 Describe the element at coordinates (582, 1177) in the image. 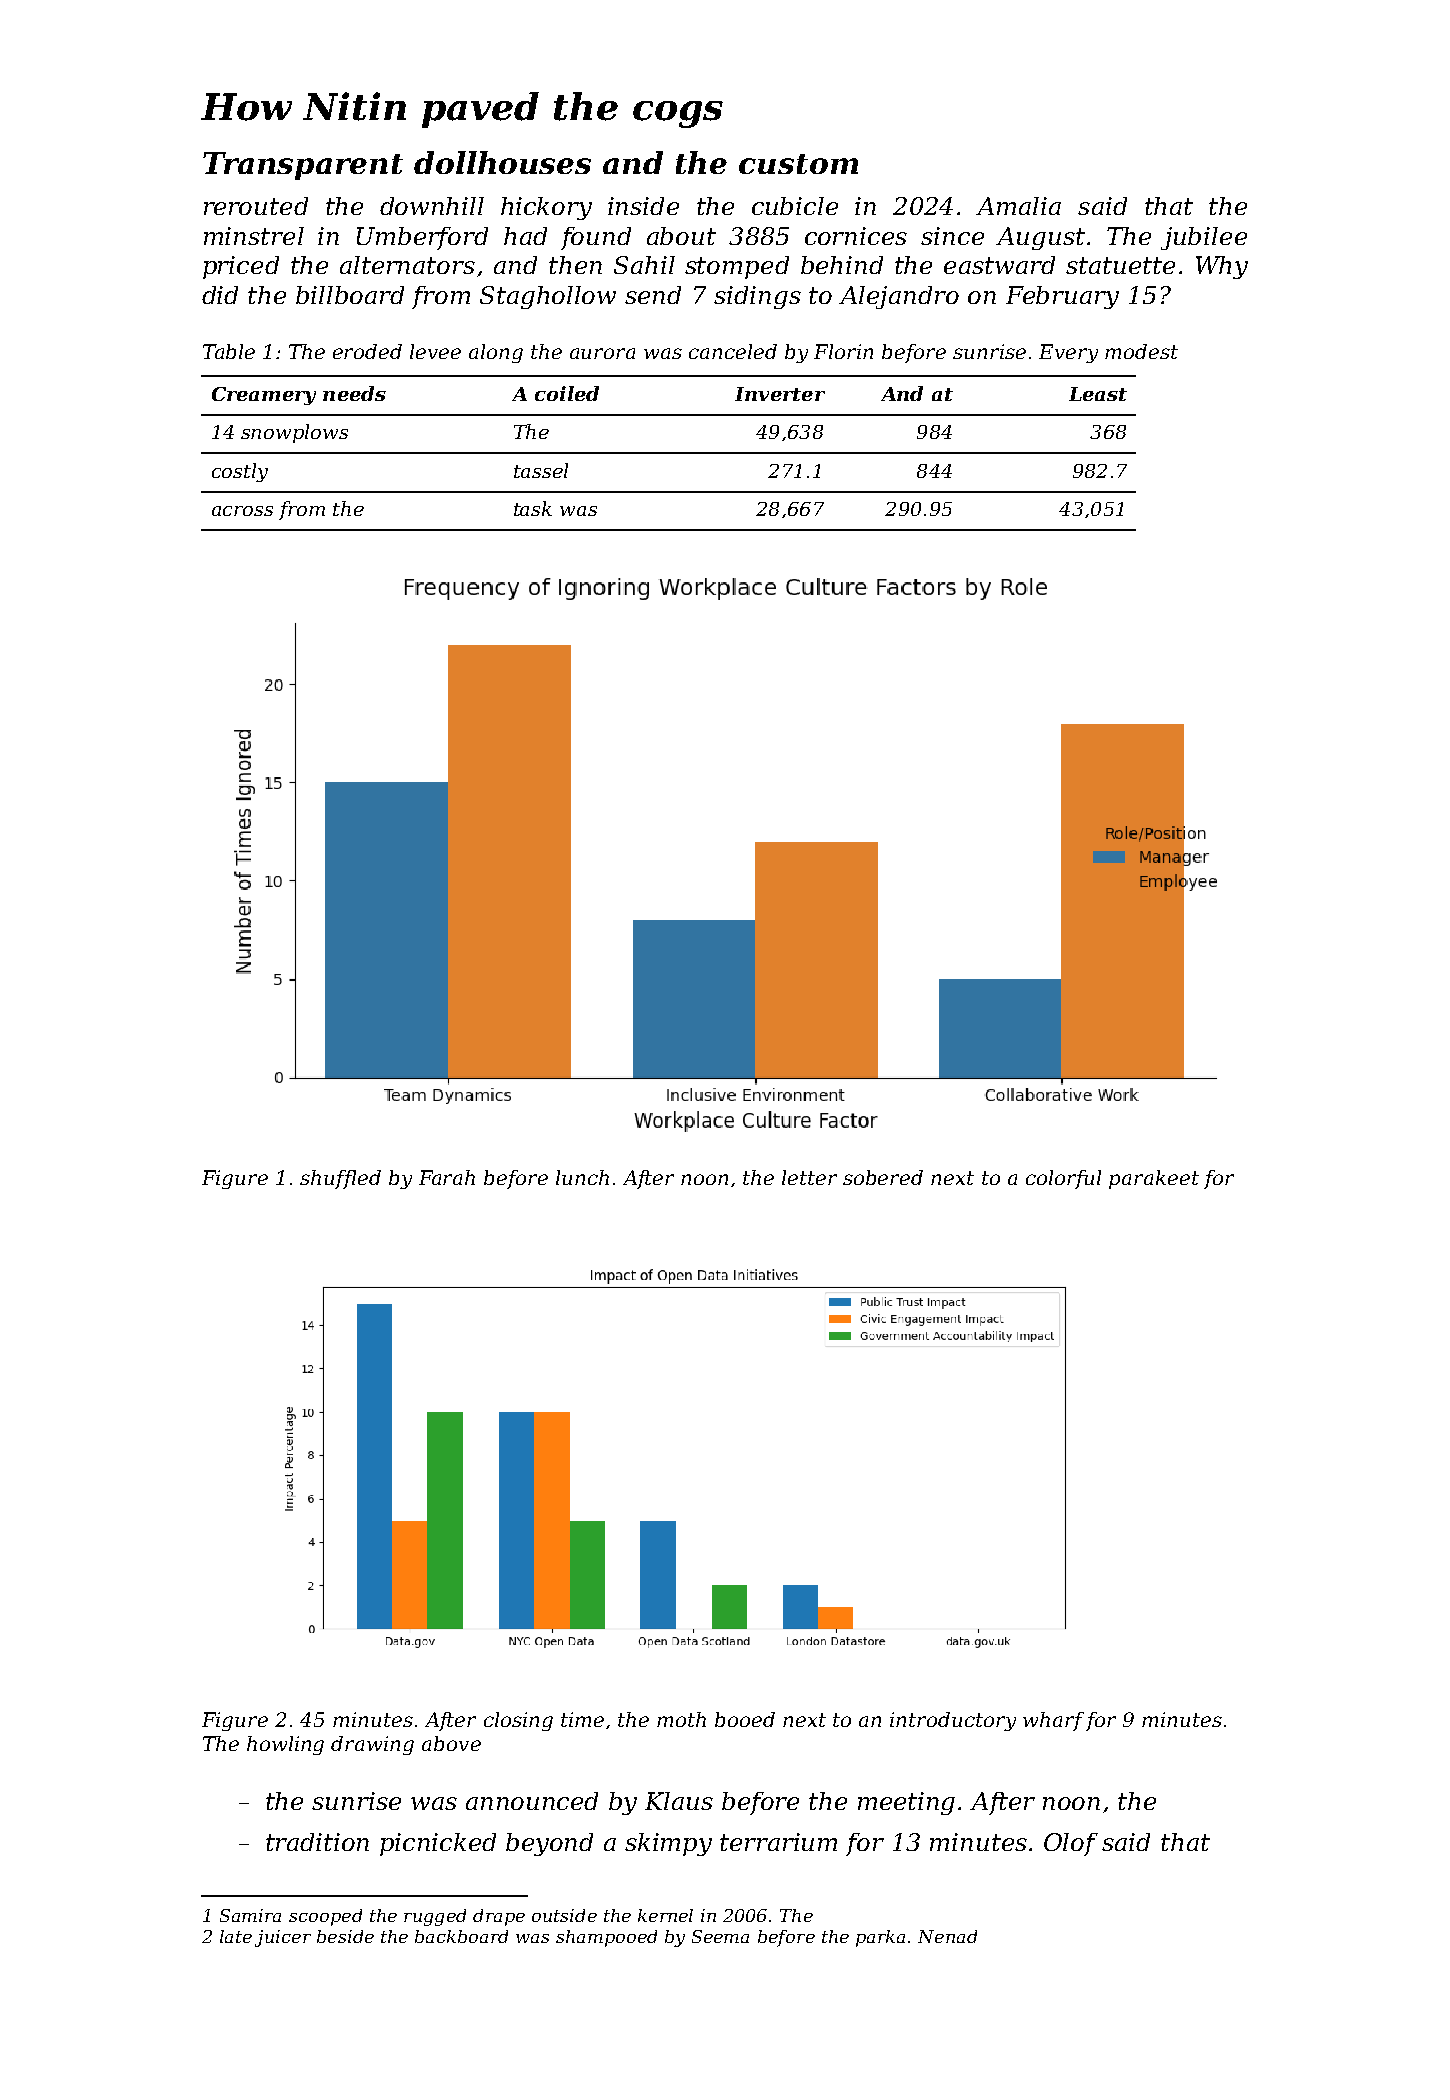

I see `lunch` at that location.
